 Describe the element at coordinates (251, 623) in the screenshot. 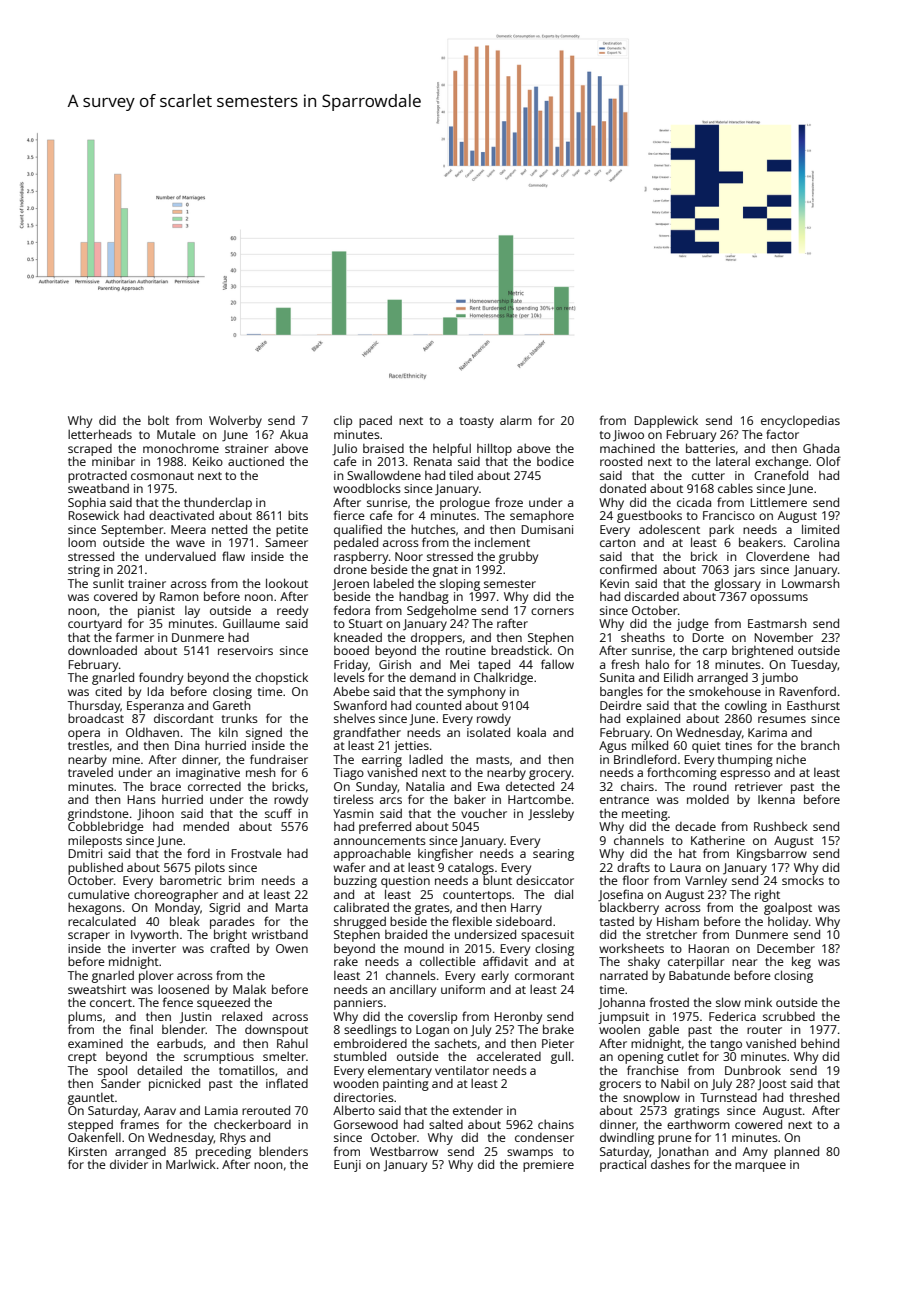

I see `Guillaume` at that location.
